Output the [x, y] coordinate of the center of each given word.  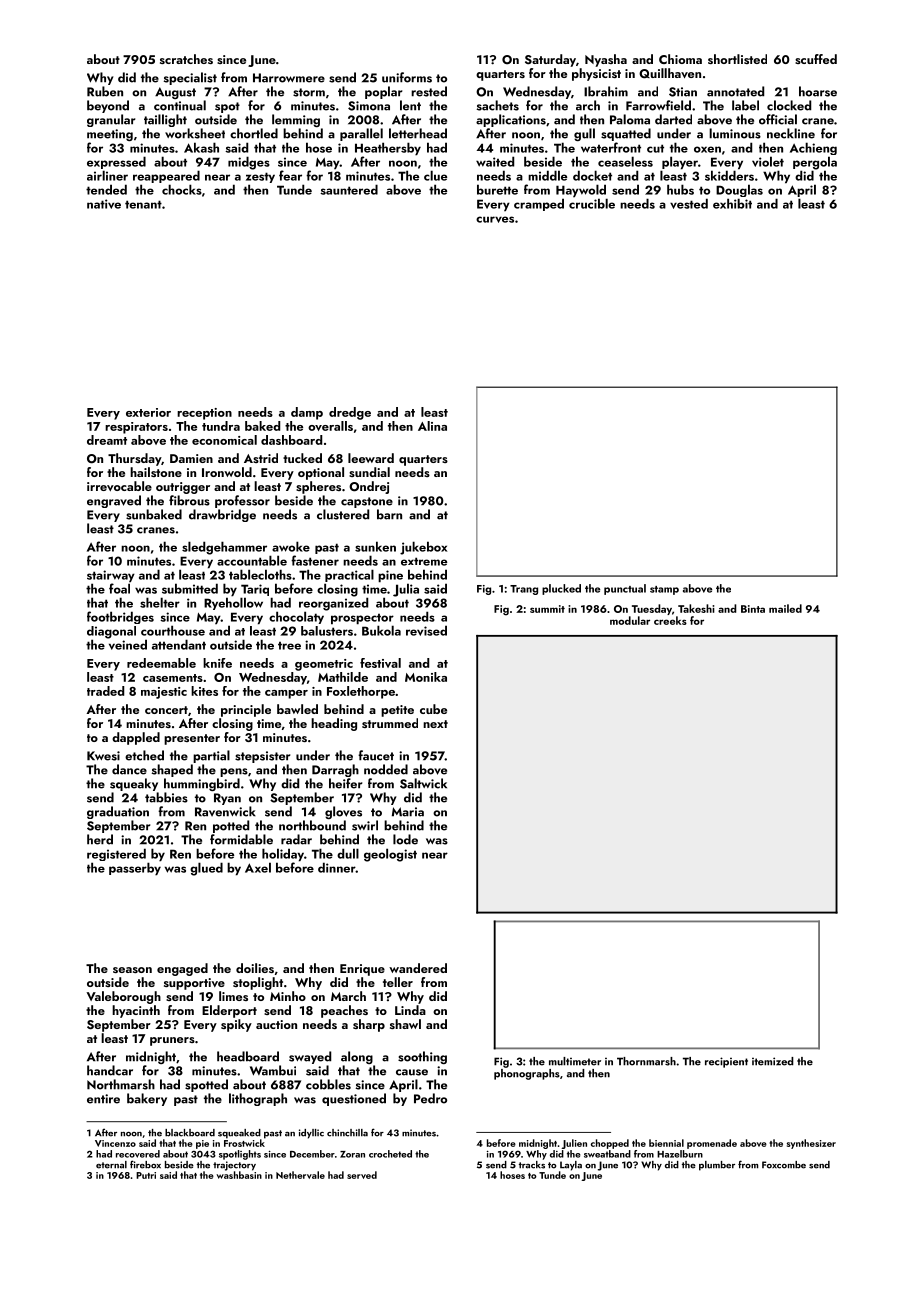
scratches [186, 59]
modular [630, 620]
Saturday [550, 60]
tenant [143, 204]
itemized [773, 1061]
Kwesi [103, 756]
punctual [625, 589]
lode [405, 839]
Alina [432, 426]
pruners [172, 1041]
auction [276, 1024]
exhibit [732, 203]
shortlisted [737, 59]
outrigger [183, 488]
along [357, 1057]
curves [495, 219]
